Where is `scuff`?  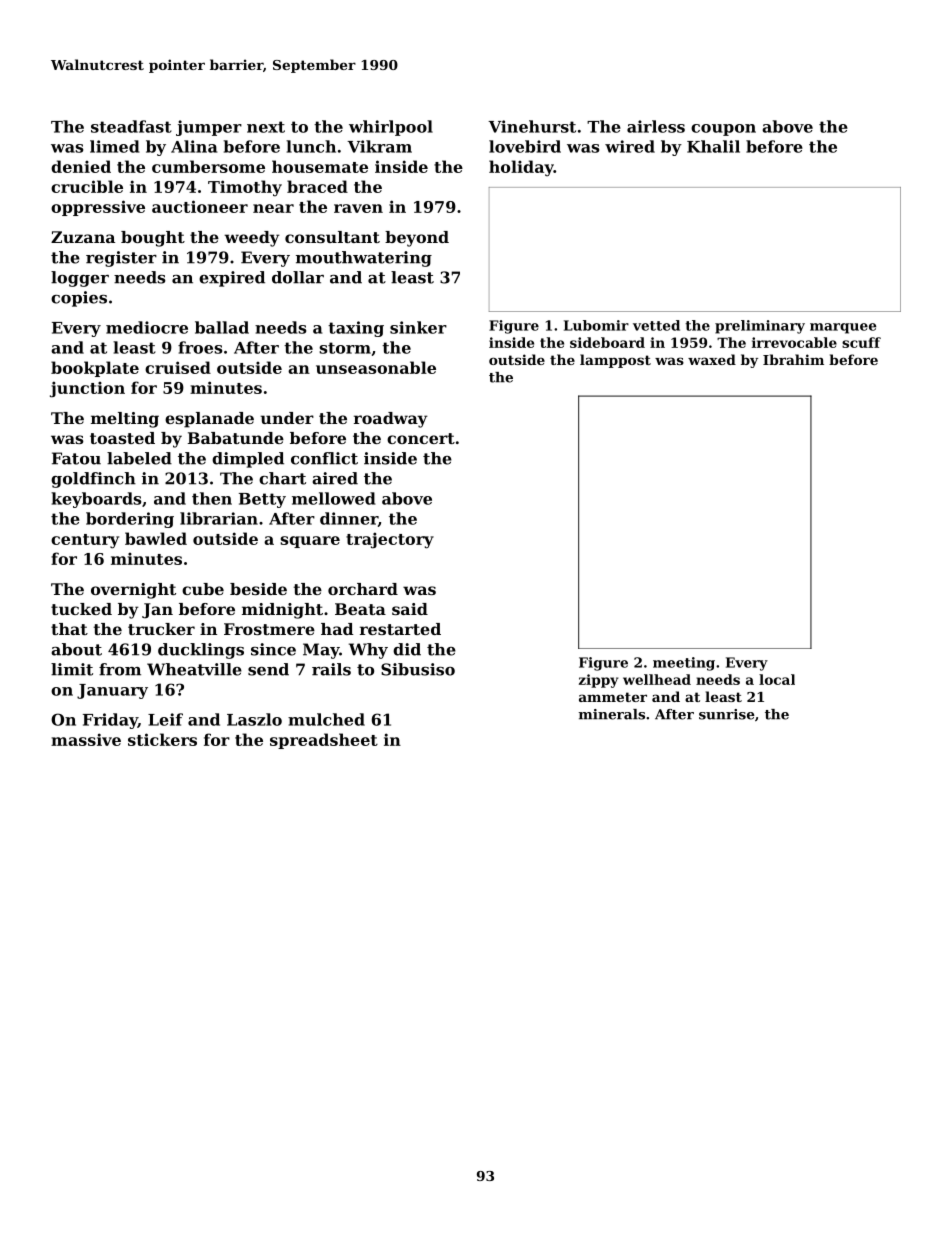 scuff is located at coordinates (861, 342).
